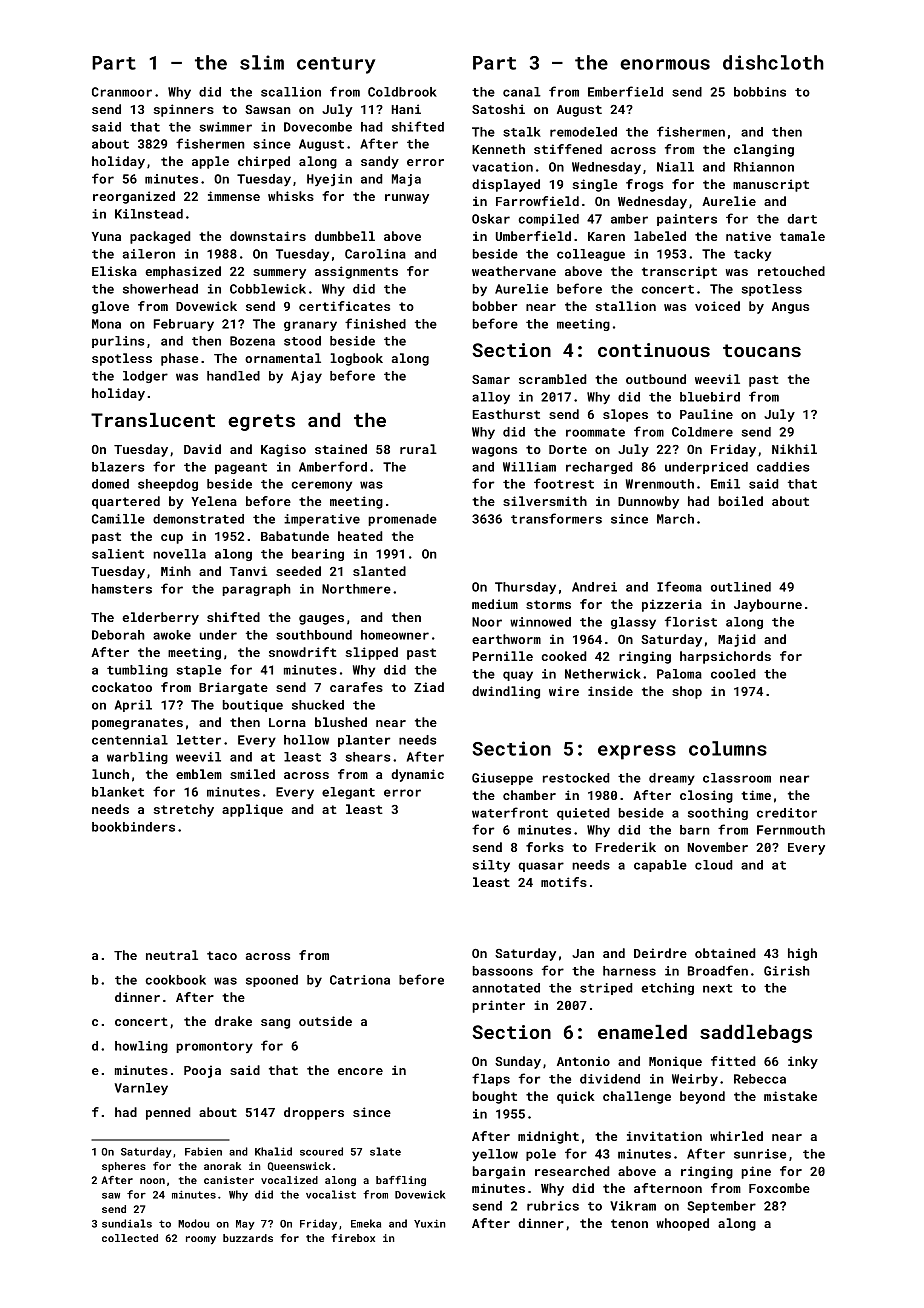 Image resolution: width=924 pixels, height=1308 pixels. What do you see at coordinates (262, 62) in the screenshot?
I see `slim` at bounding box center [262, 62].
